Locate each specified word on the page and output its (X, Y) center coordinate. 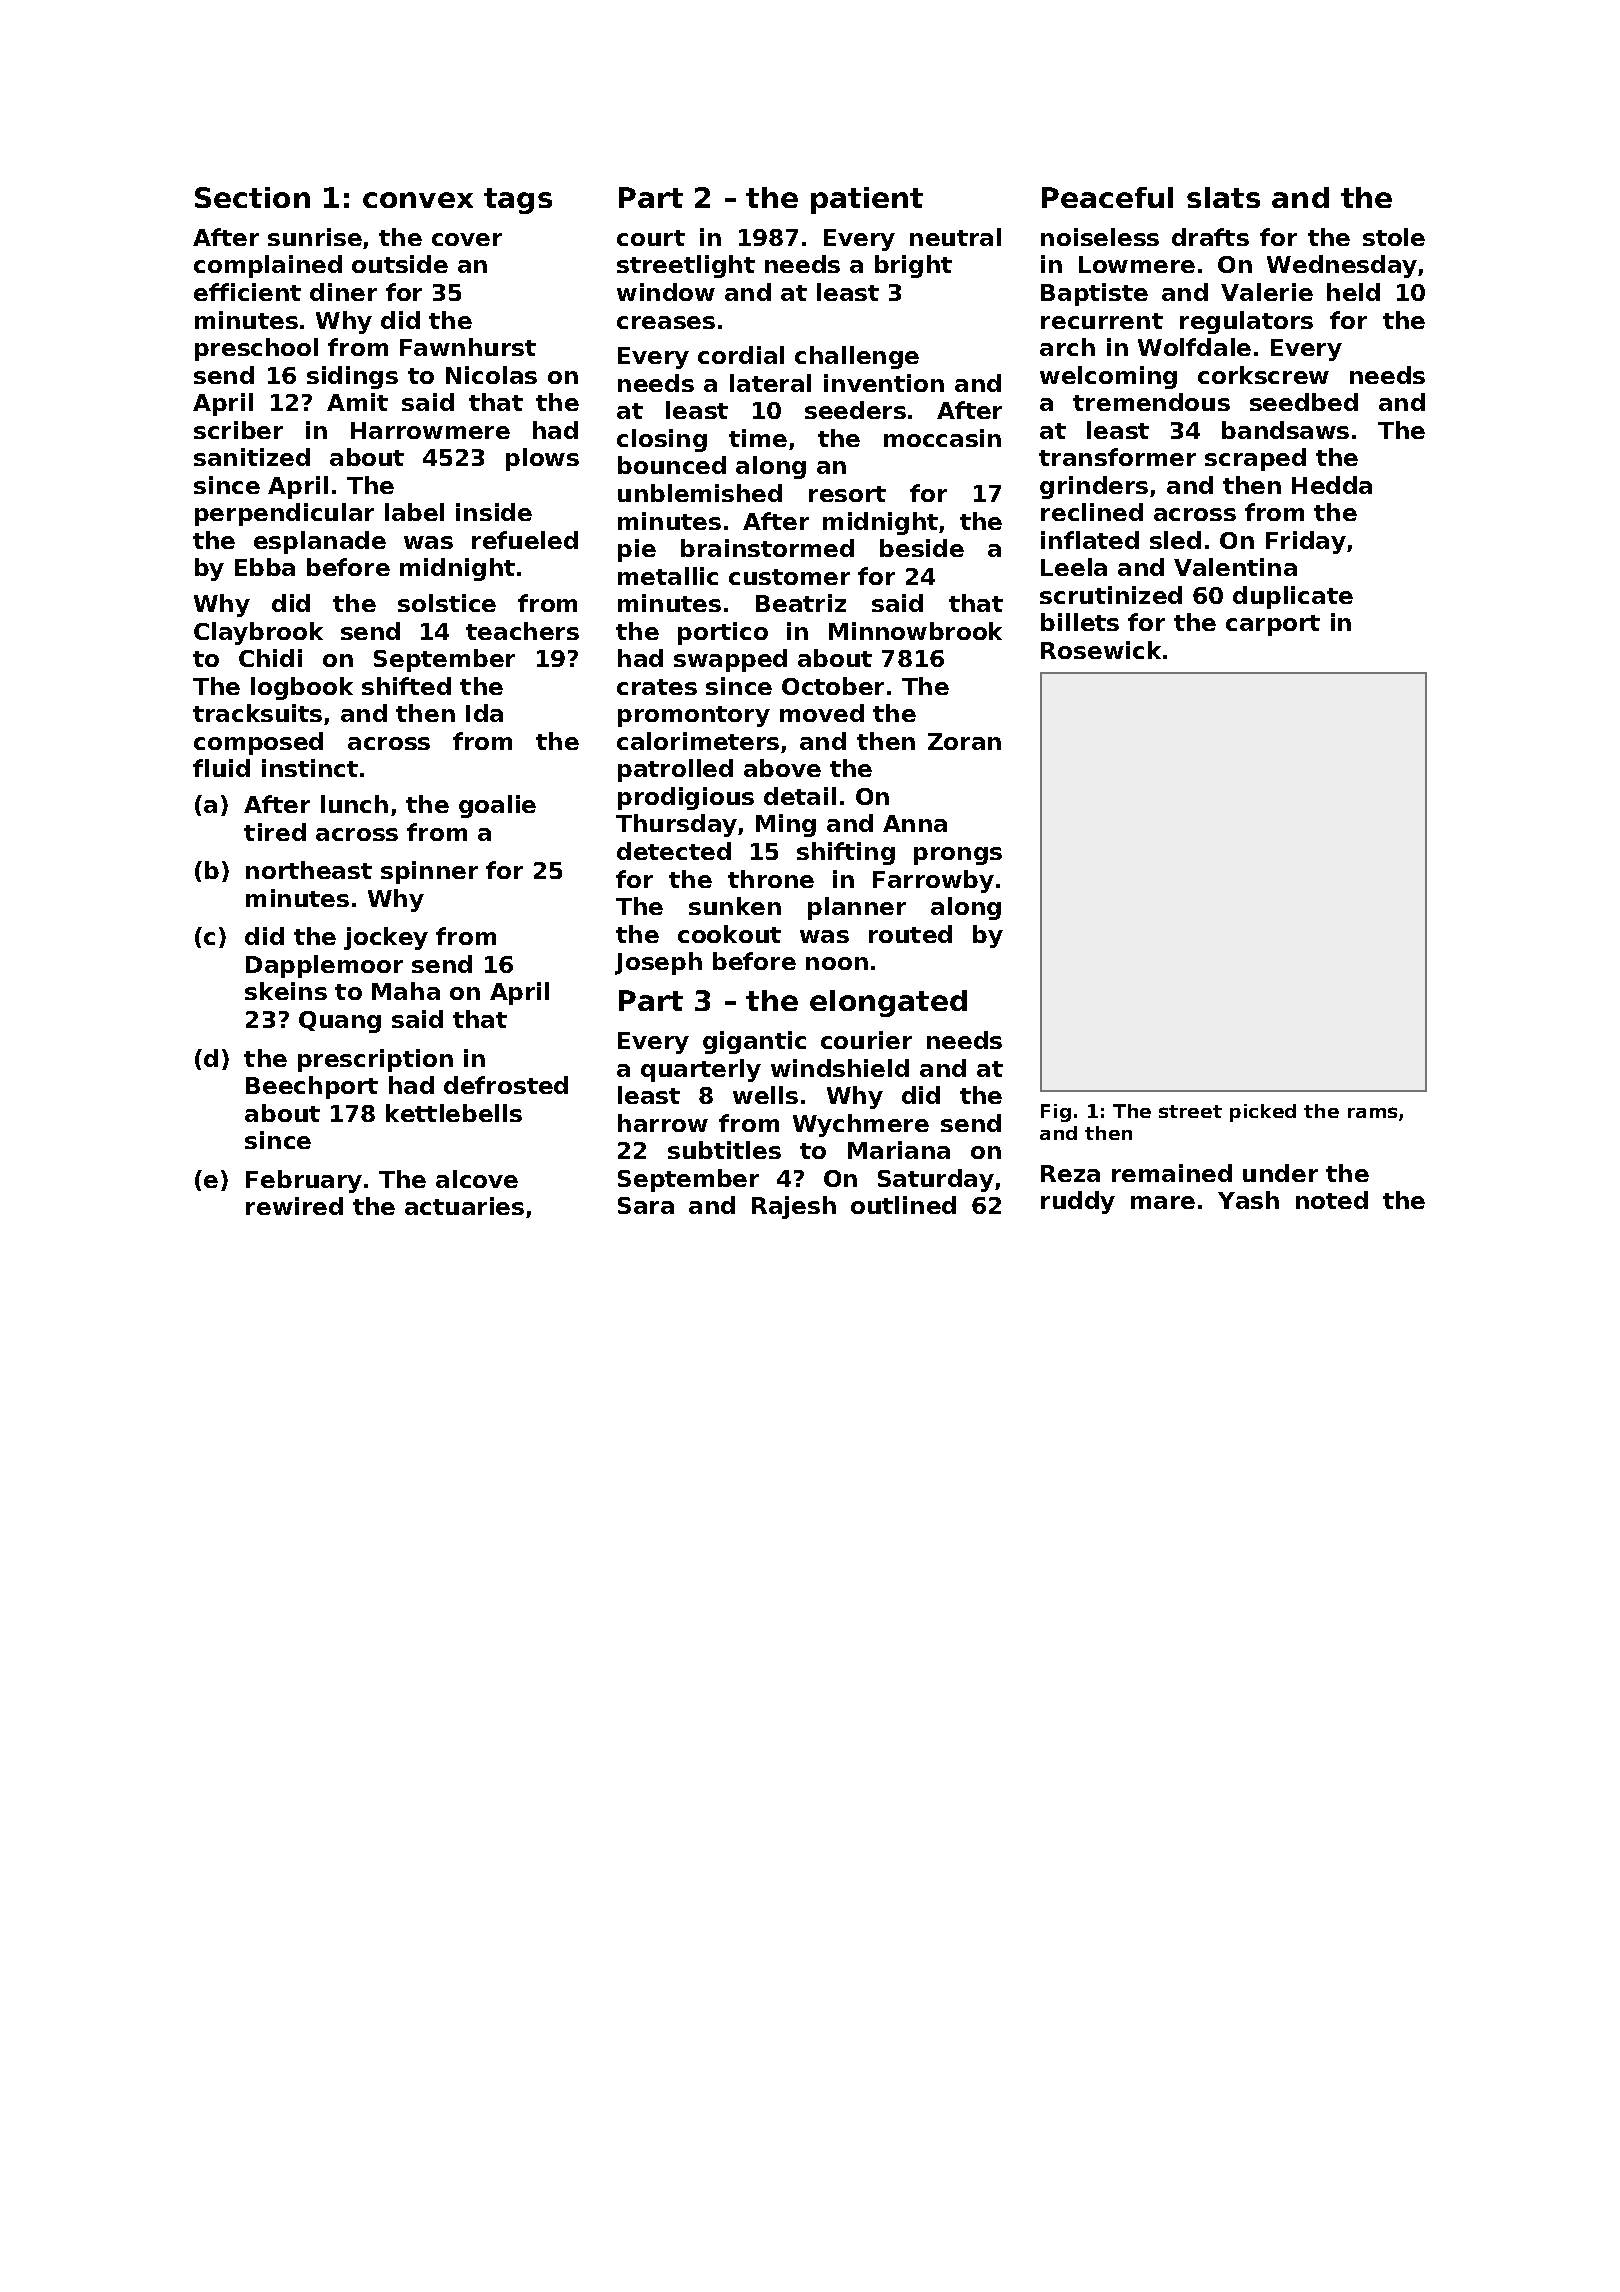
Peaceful (1107, 197)
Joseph (658, 963)
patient (867, 200)
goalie (497, 806)
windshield (840, 1068)
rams (1372, 1112)
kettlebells (454, 1113)
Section (252, 197)
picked (1263, 1113)
